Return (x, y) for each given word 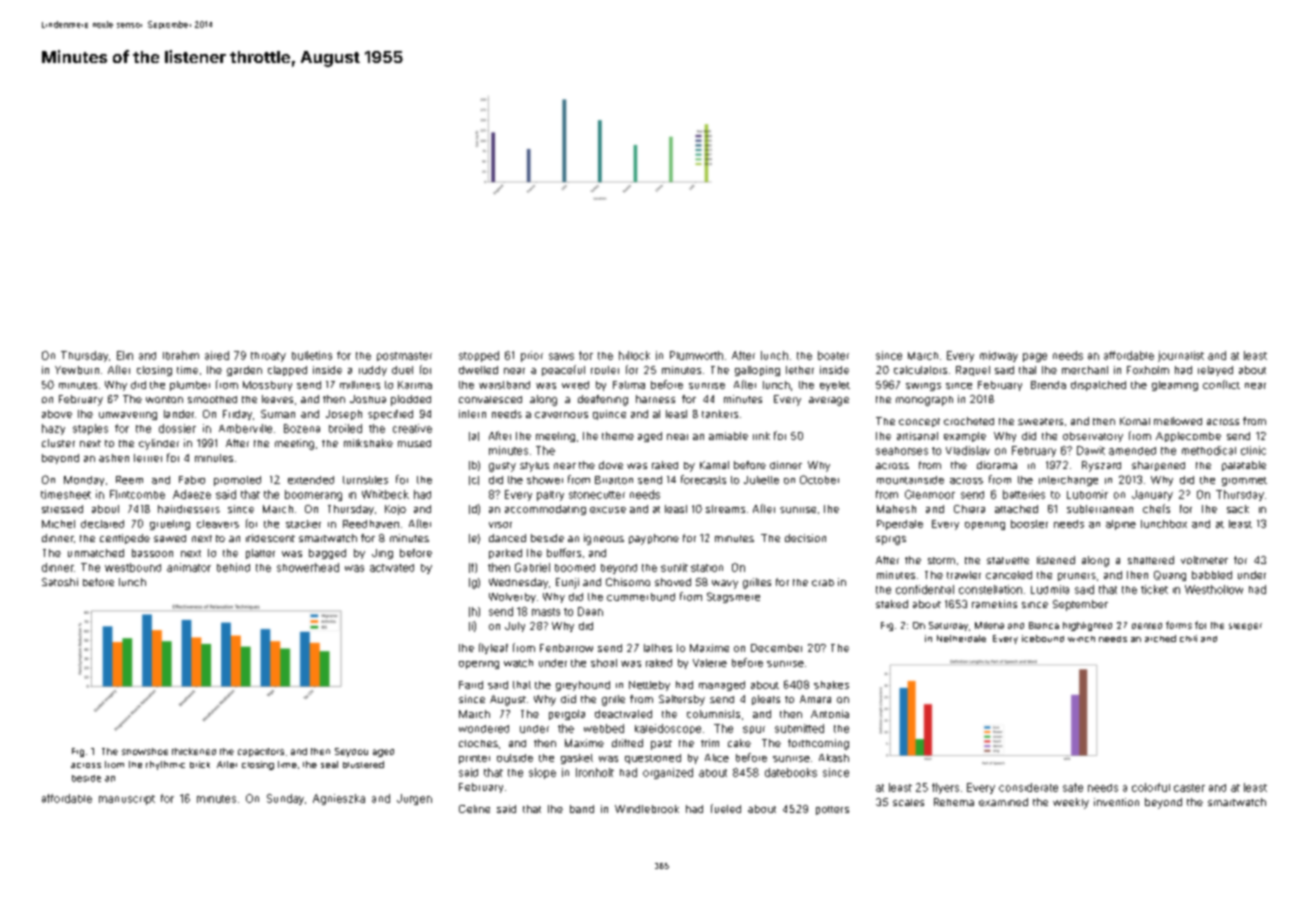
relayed (1215, 371)
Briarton (614, 480)
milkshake (368, 443)
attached (1016, 509)
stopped (479, 356)
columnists (713, 714)
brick (200, 764)
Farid (471, 685)
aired (217, 355)
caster (1189, 788)
